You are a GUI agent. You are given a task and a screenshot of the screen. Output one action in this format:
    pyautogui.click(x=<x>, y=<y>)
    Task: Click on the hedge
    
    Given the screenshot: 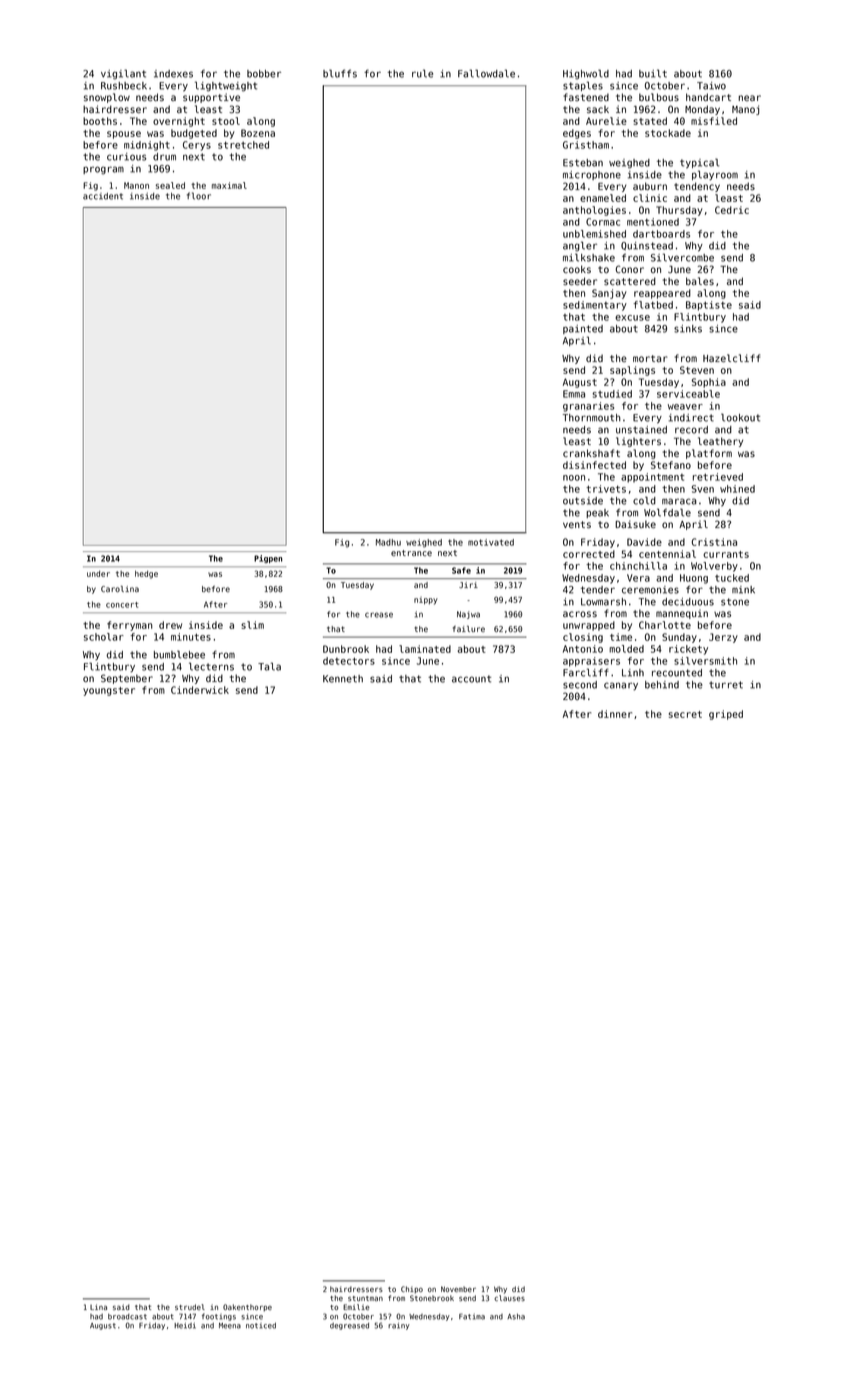 What is the action you would take?
    pyautogui.click(x=146, y=575)
